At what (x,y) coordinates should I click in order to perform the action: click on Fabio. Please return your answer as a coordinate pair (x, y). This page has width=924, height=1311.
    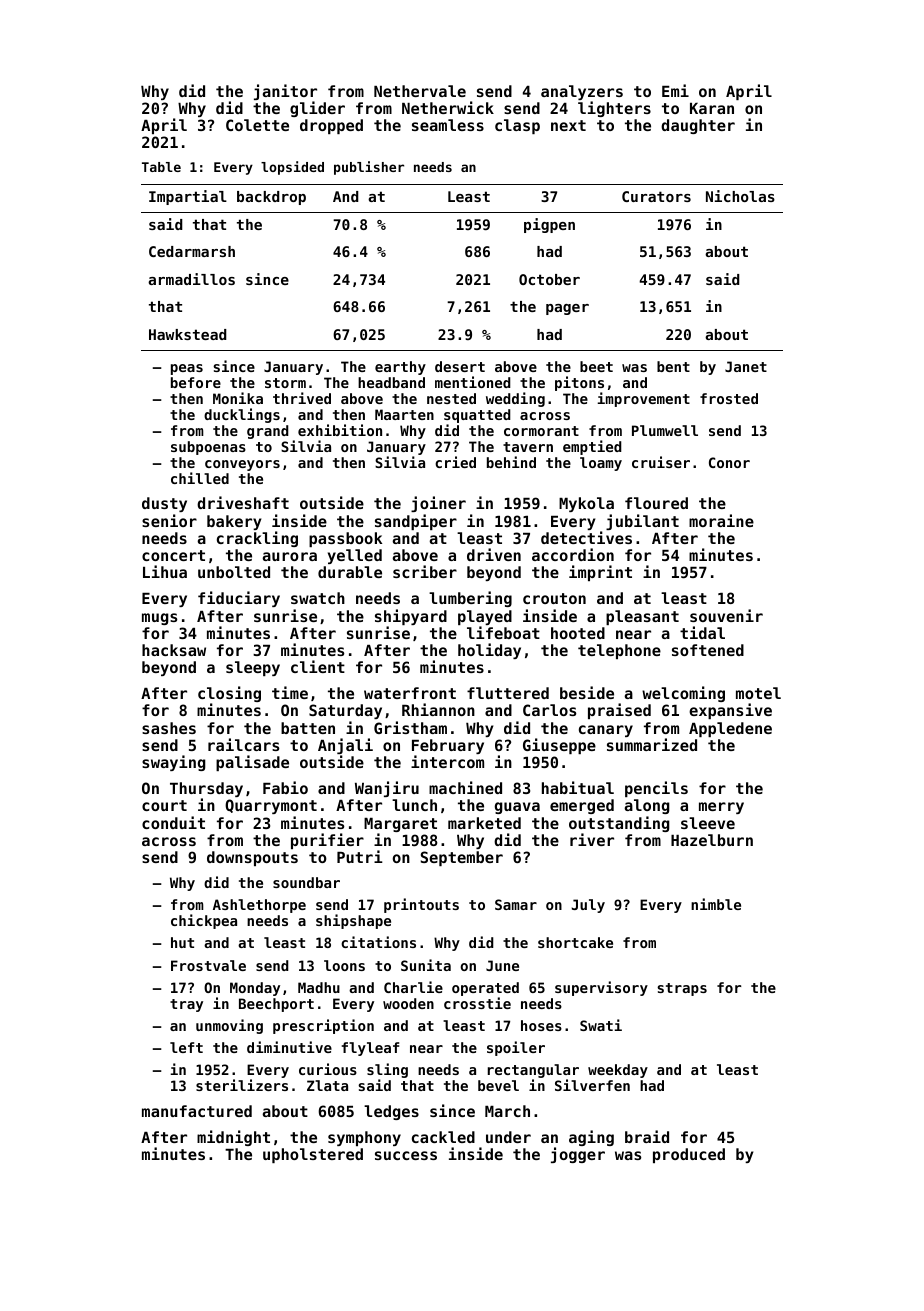
    Looking at the image, I should click on (285, 787).
